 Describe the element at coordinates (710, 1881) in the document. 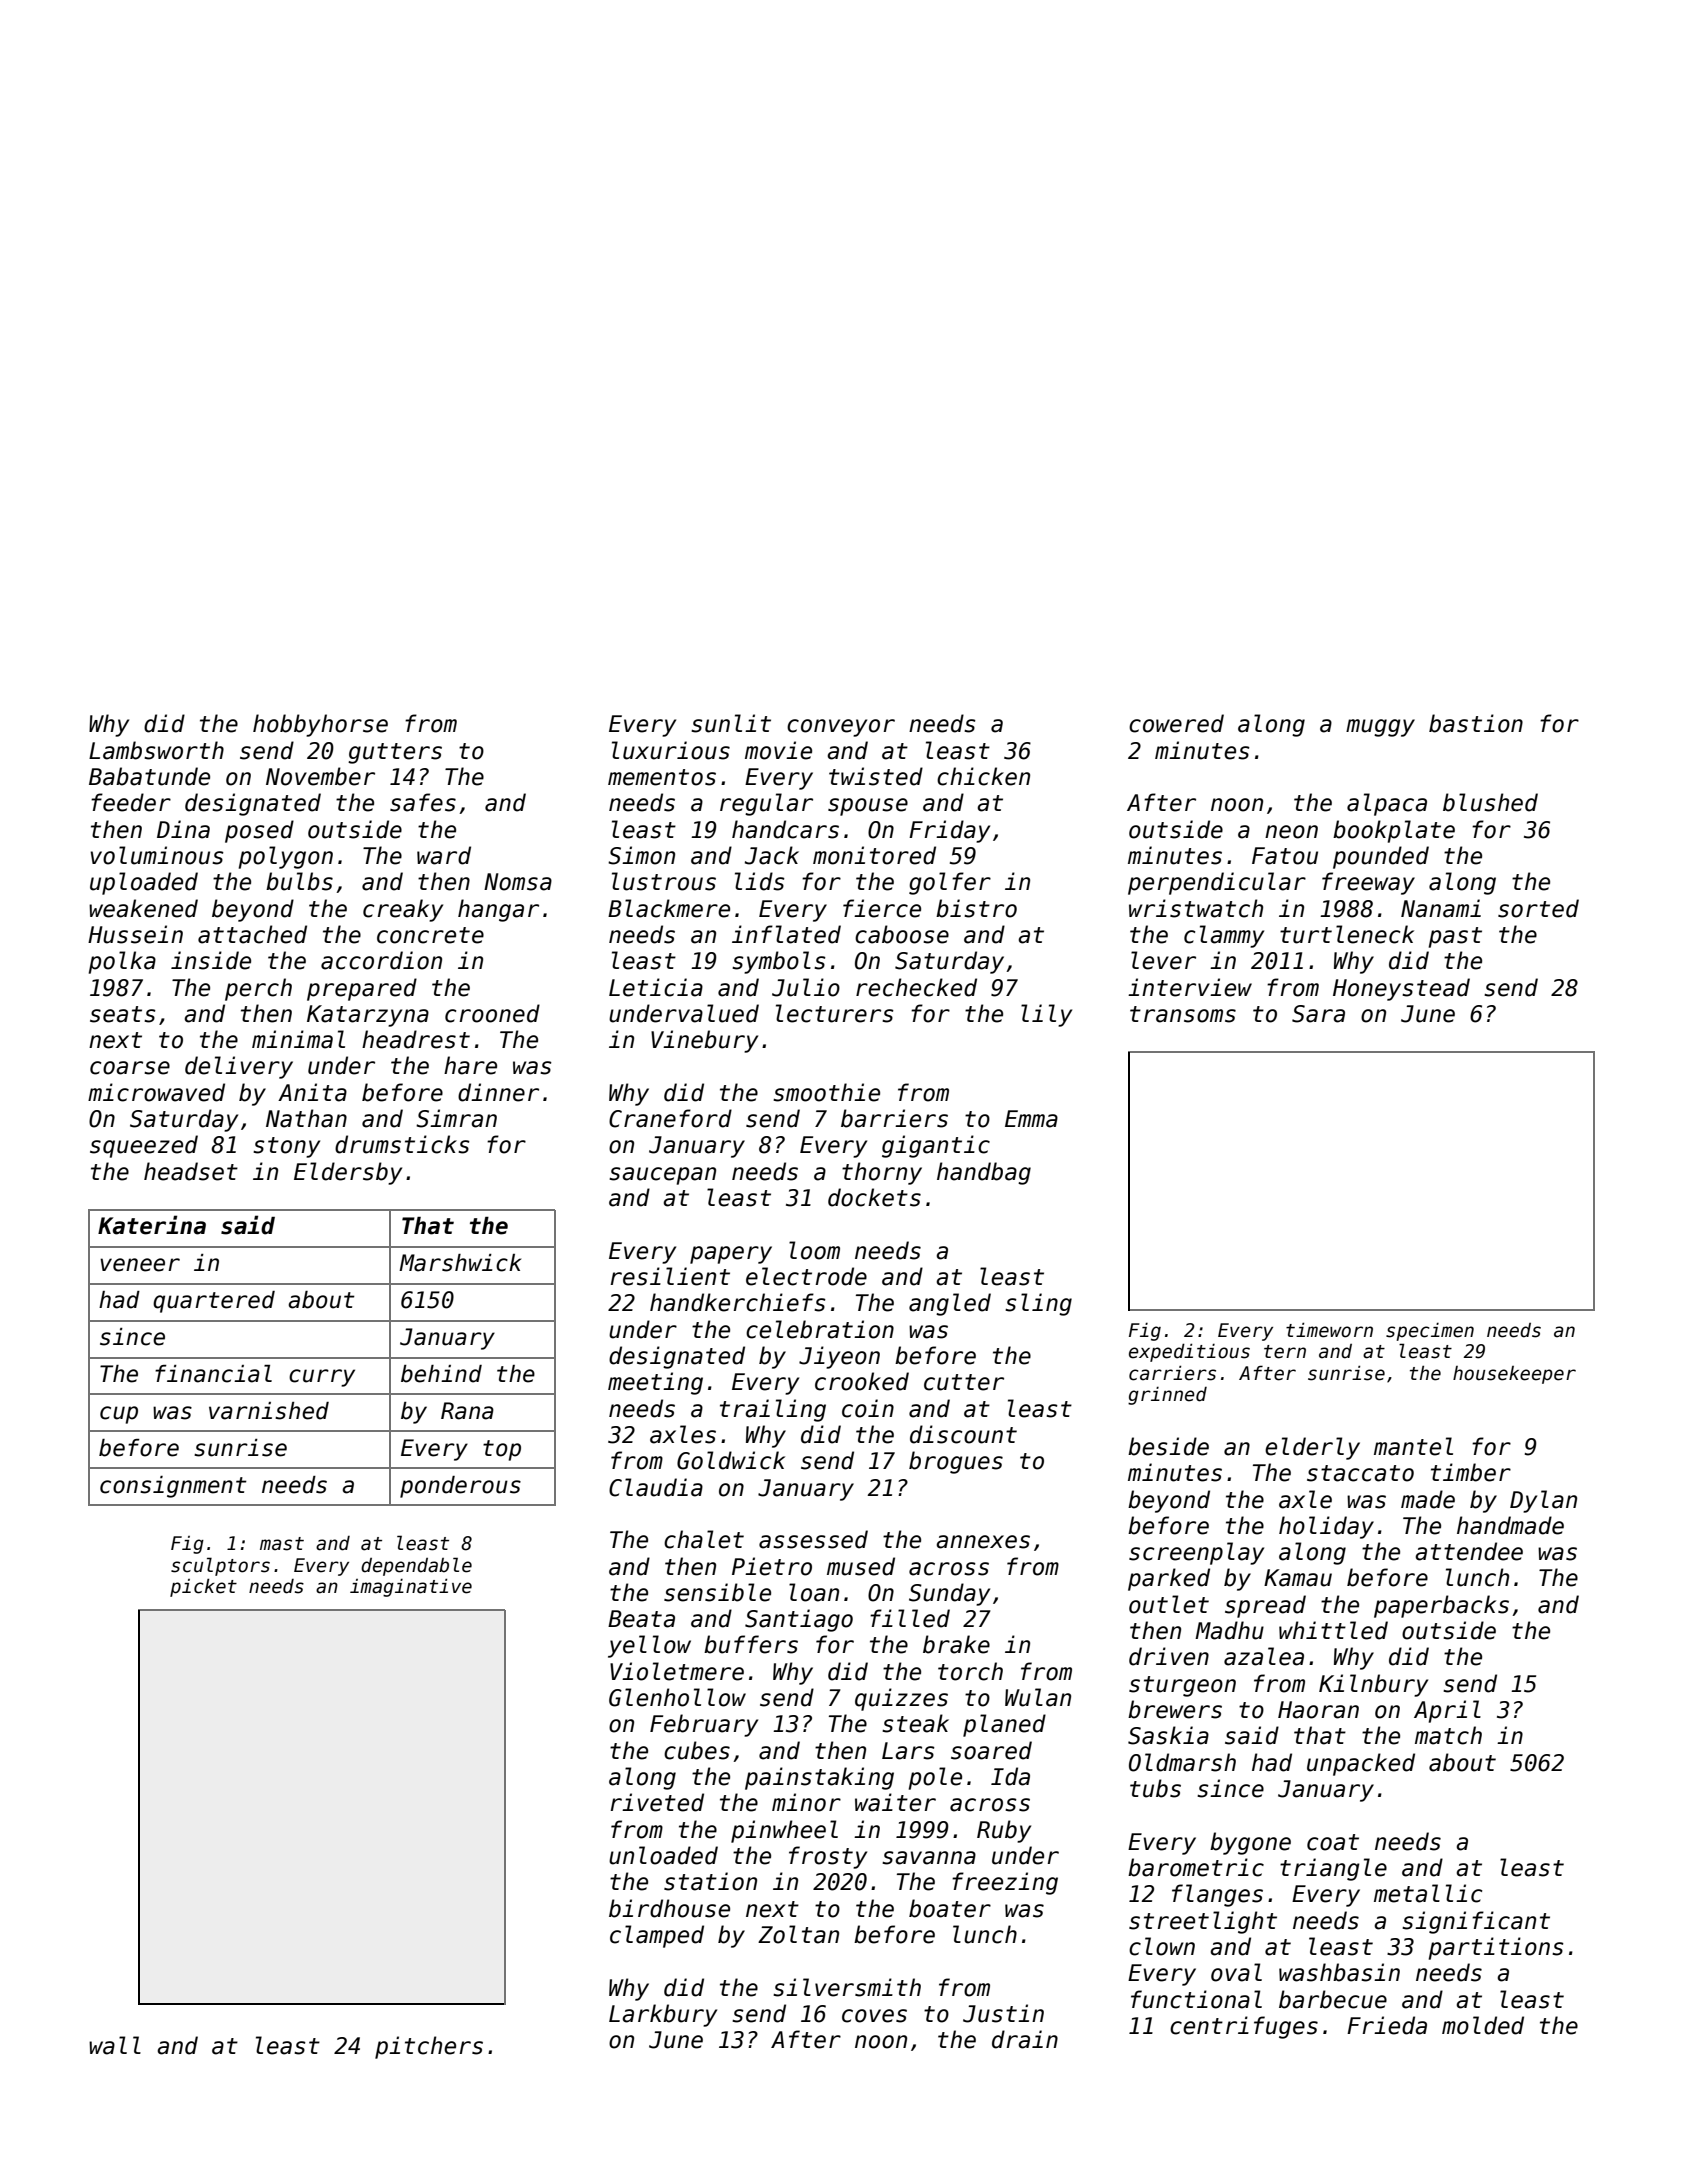

I see `station` at that location.
